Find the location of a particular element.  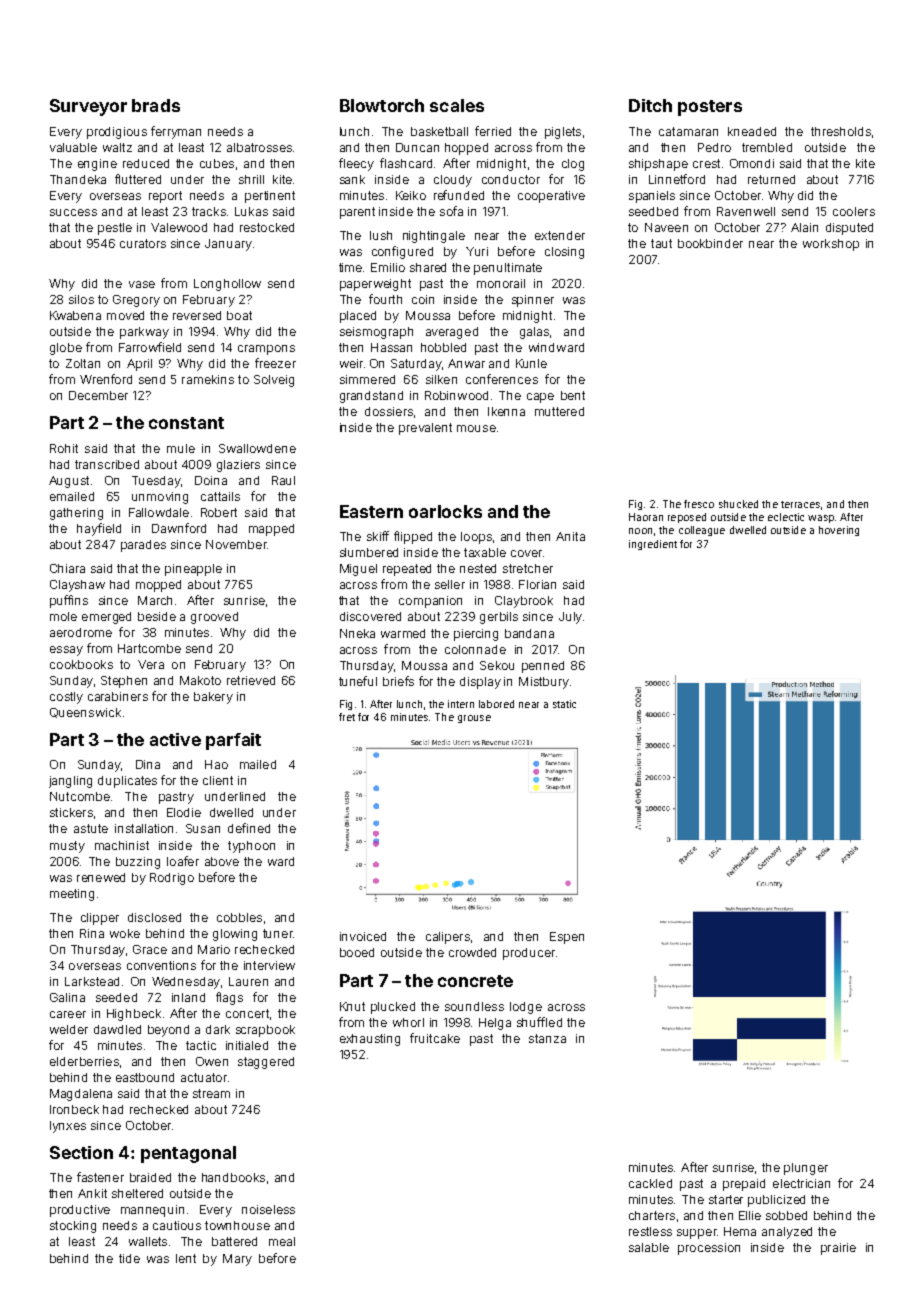

mouse is located at coordinates (476, 428).
